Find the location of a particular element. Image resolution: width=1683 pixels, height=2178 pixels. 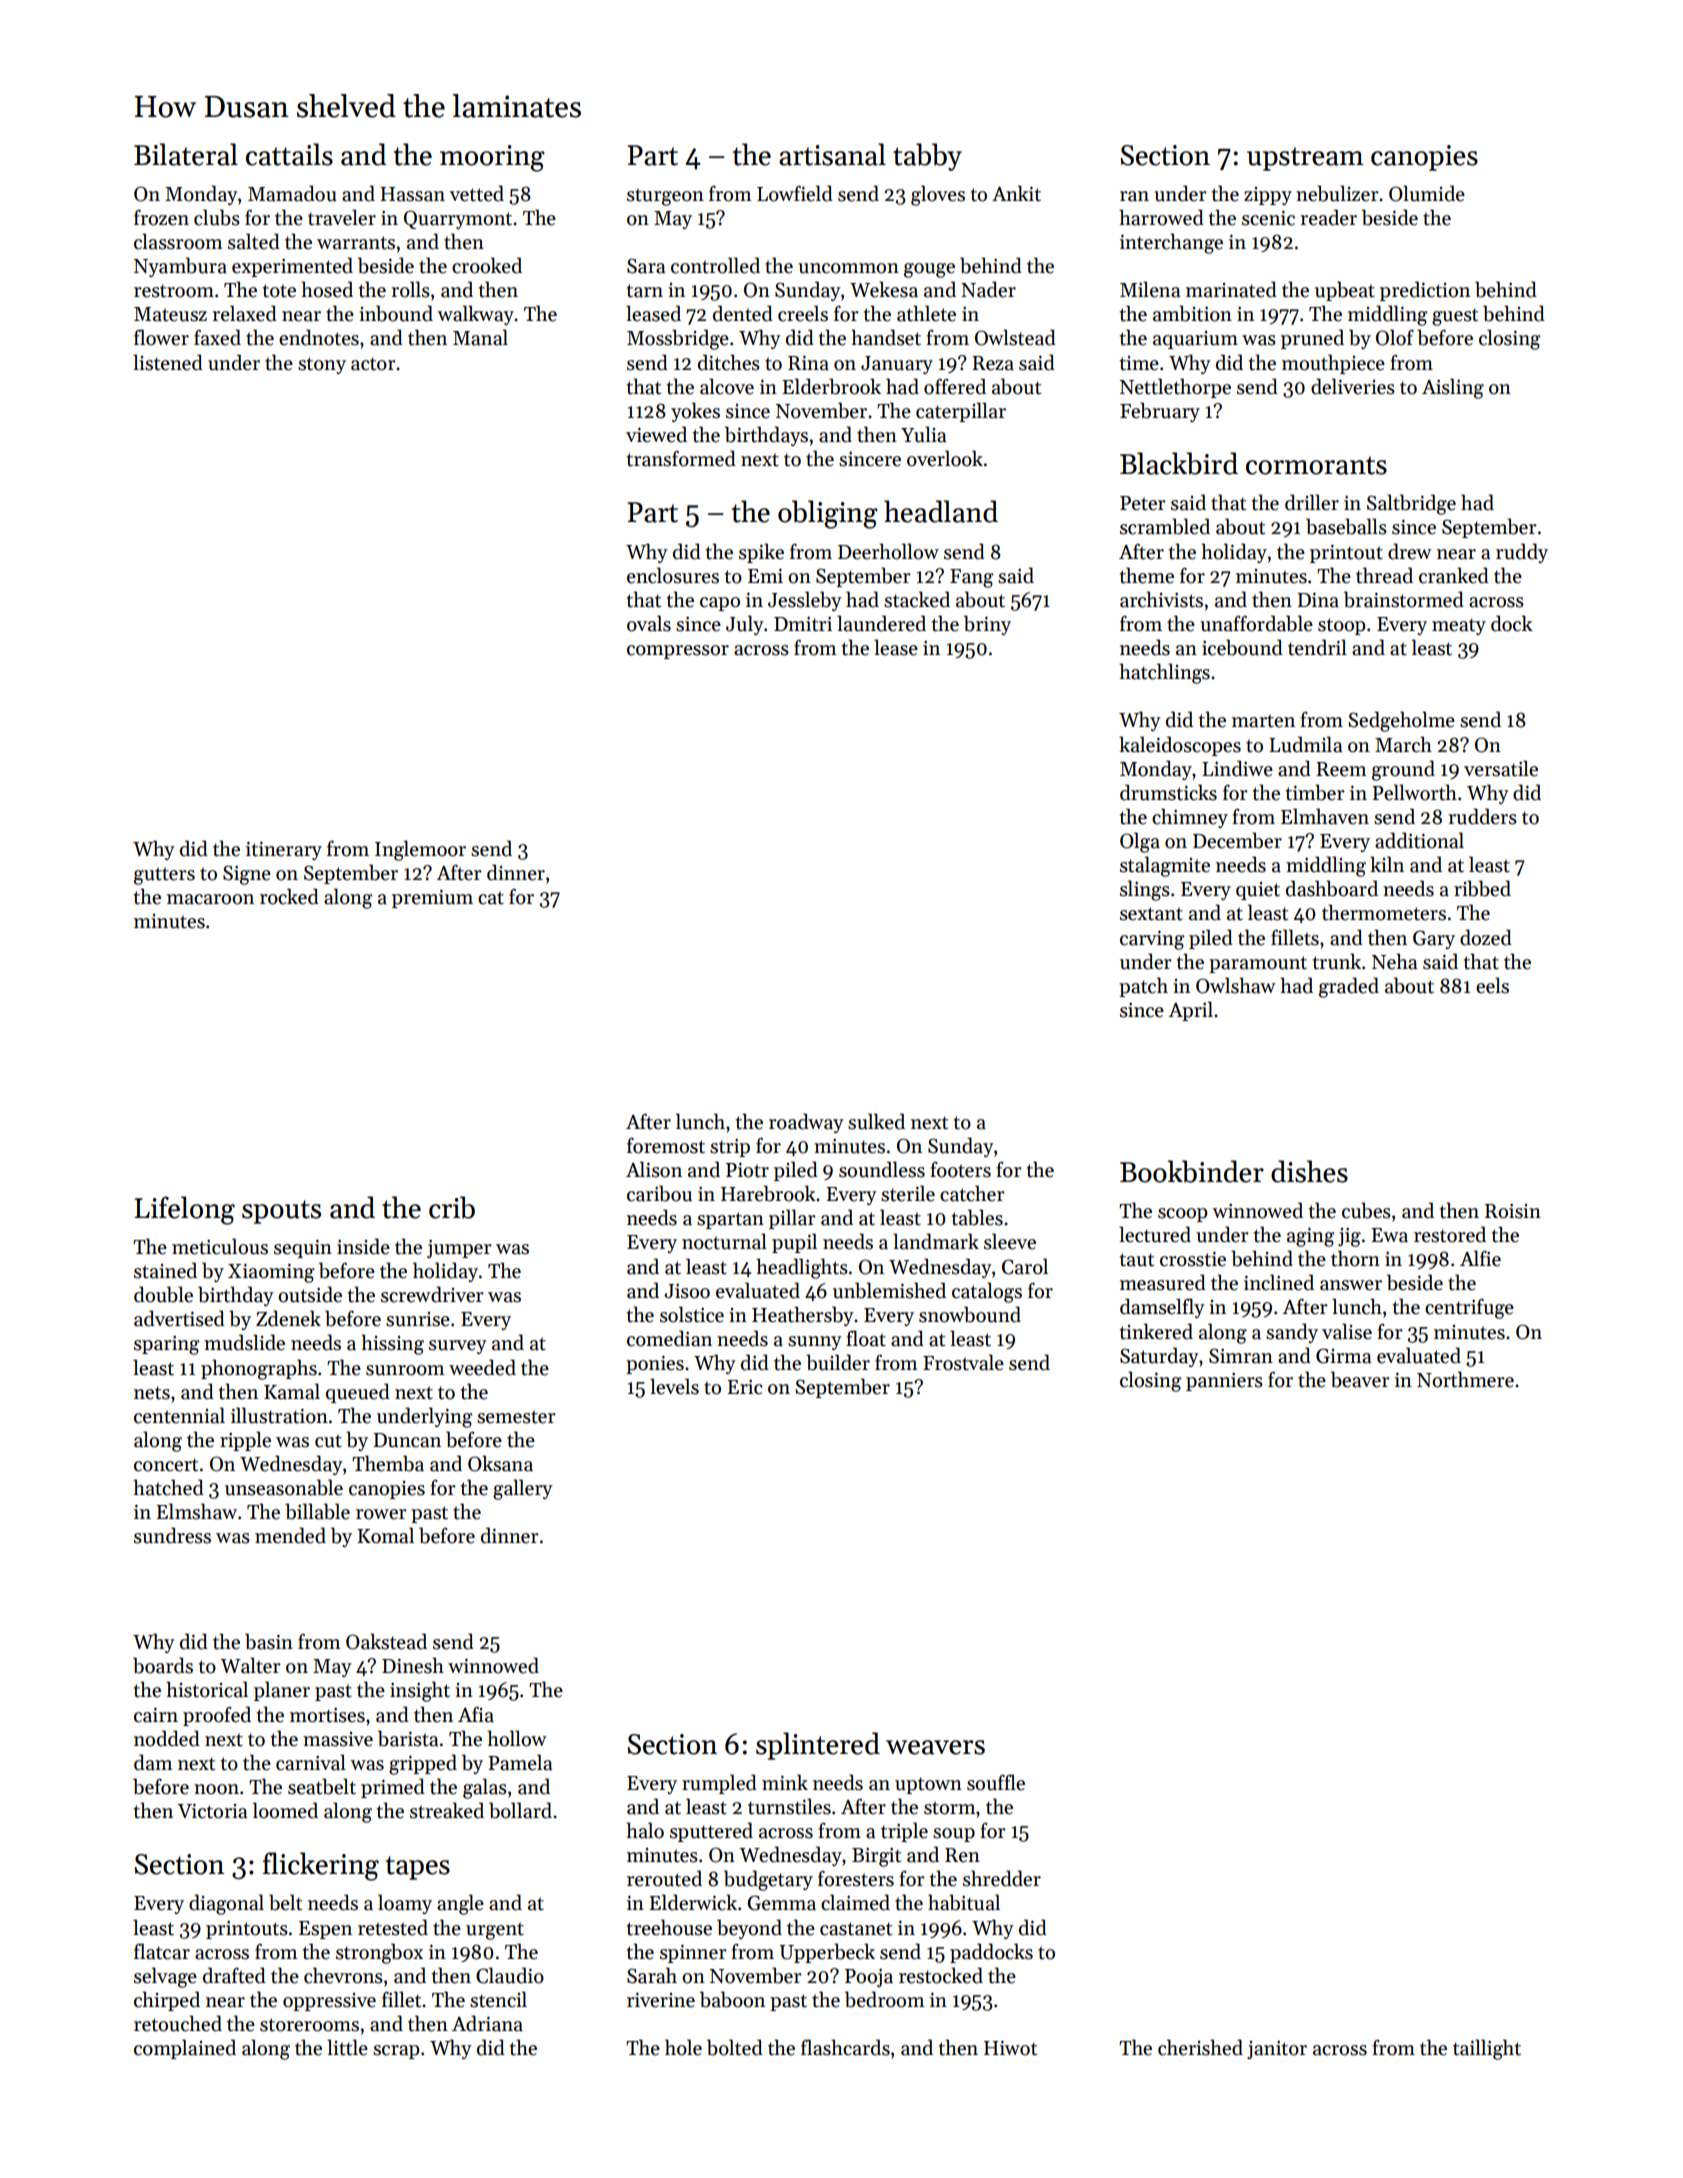

tabby is located at coordinates (927, 157).
